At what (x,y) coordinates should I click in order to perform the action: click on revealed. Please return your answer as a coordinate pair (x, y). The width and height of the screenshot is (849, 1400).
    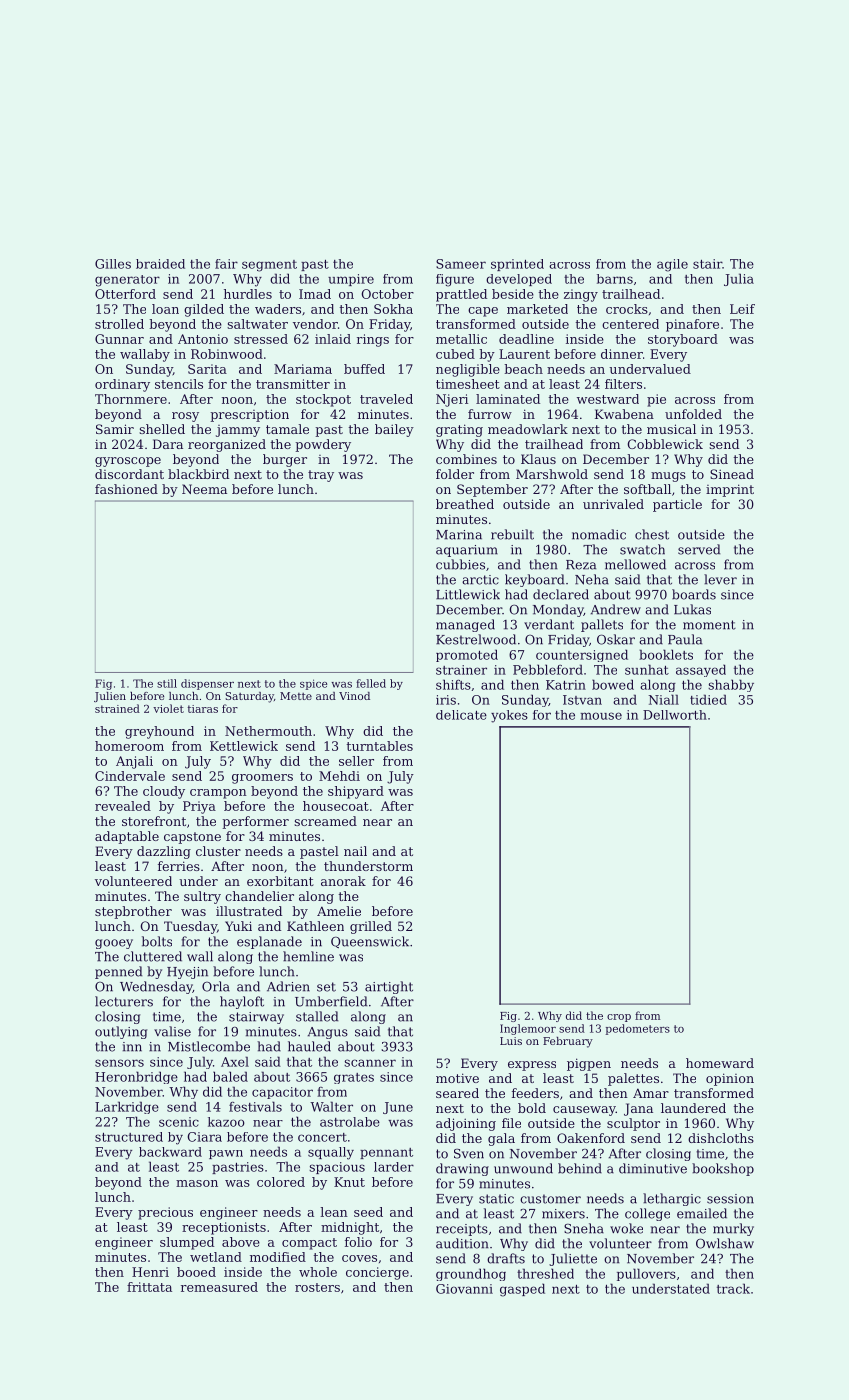
    Looking at the image, I should click on (123, 806).
